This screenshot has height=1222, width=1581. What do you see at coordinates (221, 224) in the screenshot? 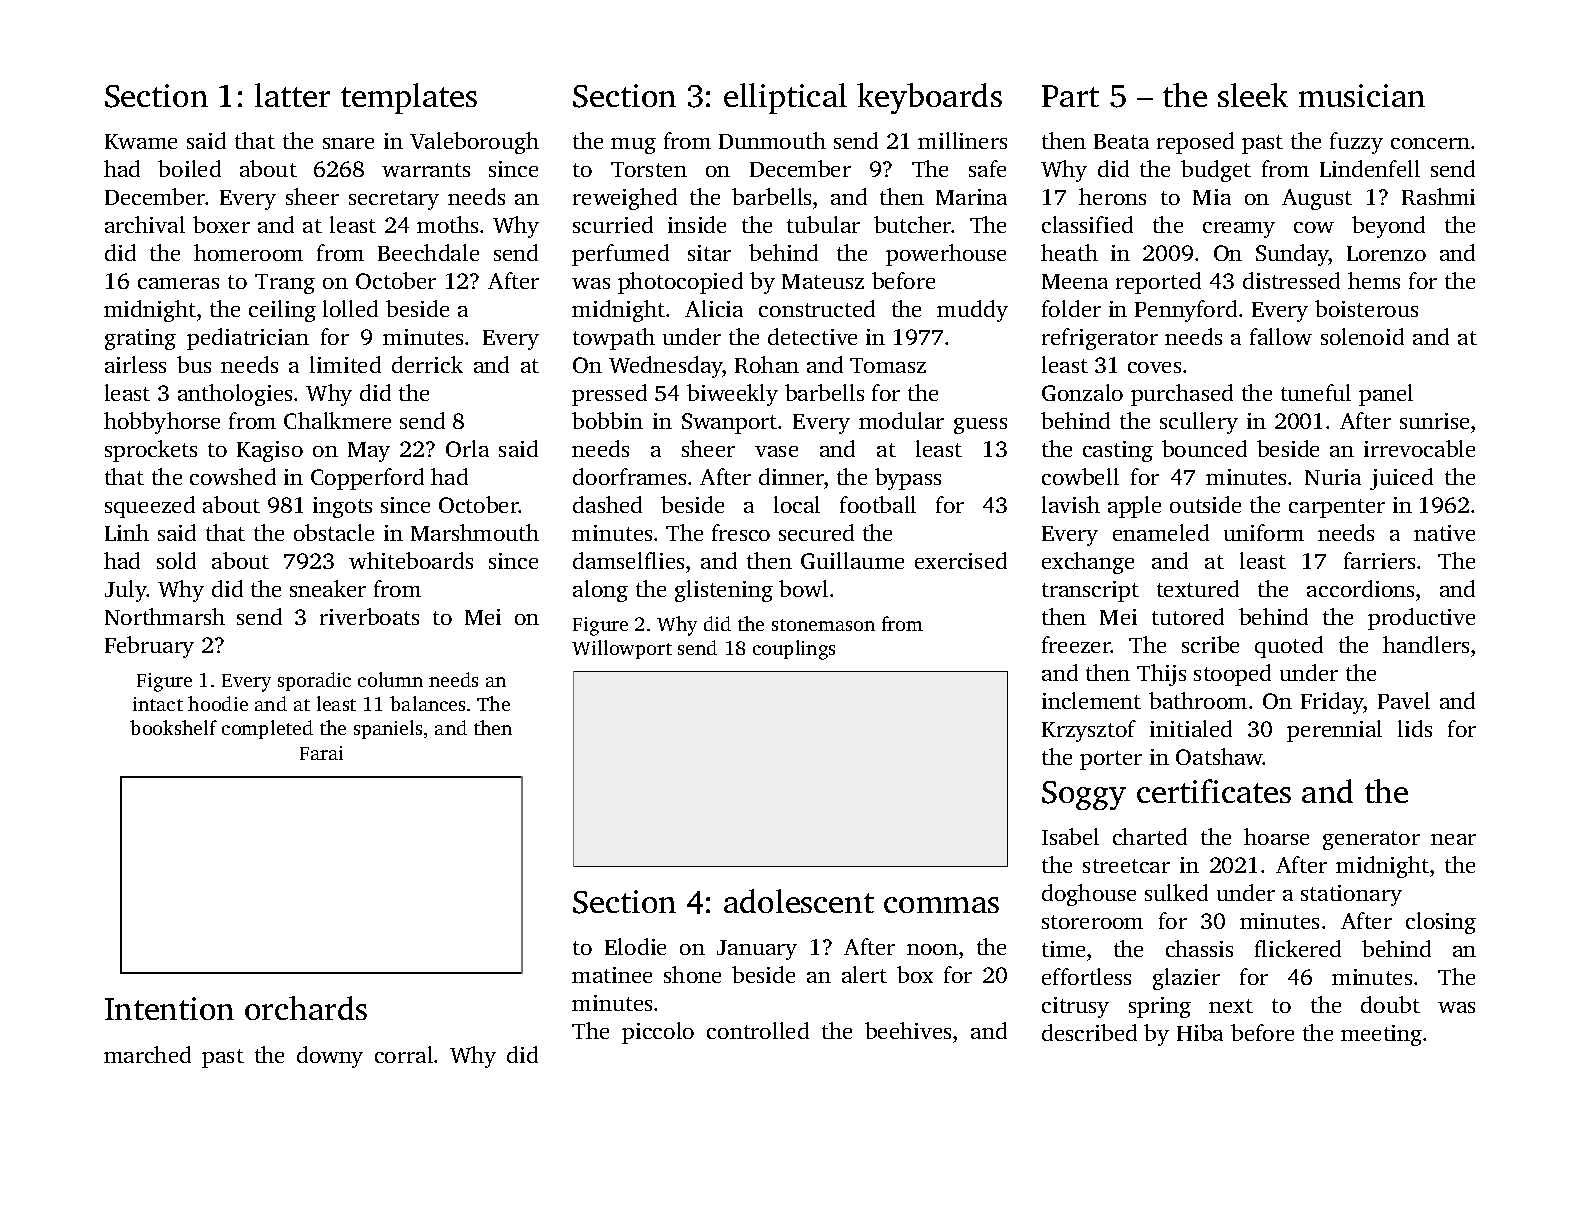
I see `boxer` at bounding box center [221, 224].
